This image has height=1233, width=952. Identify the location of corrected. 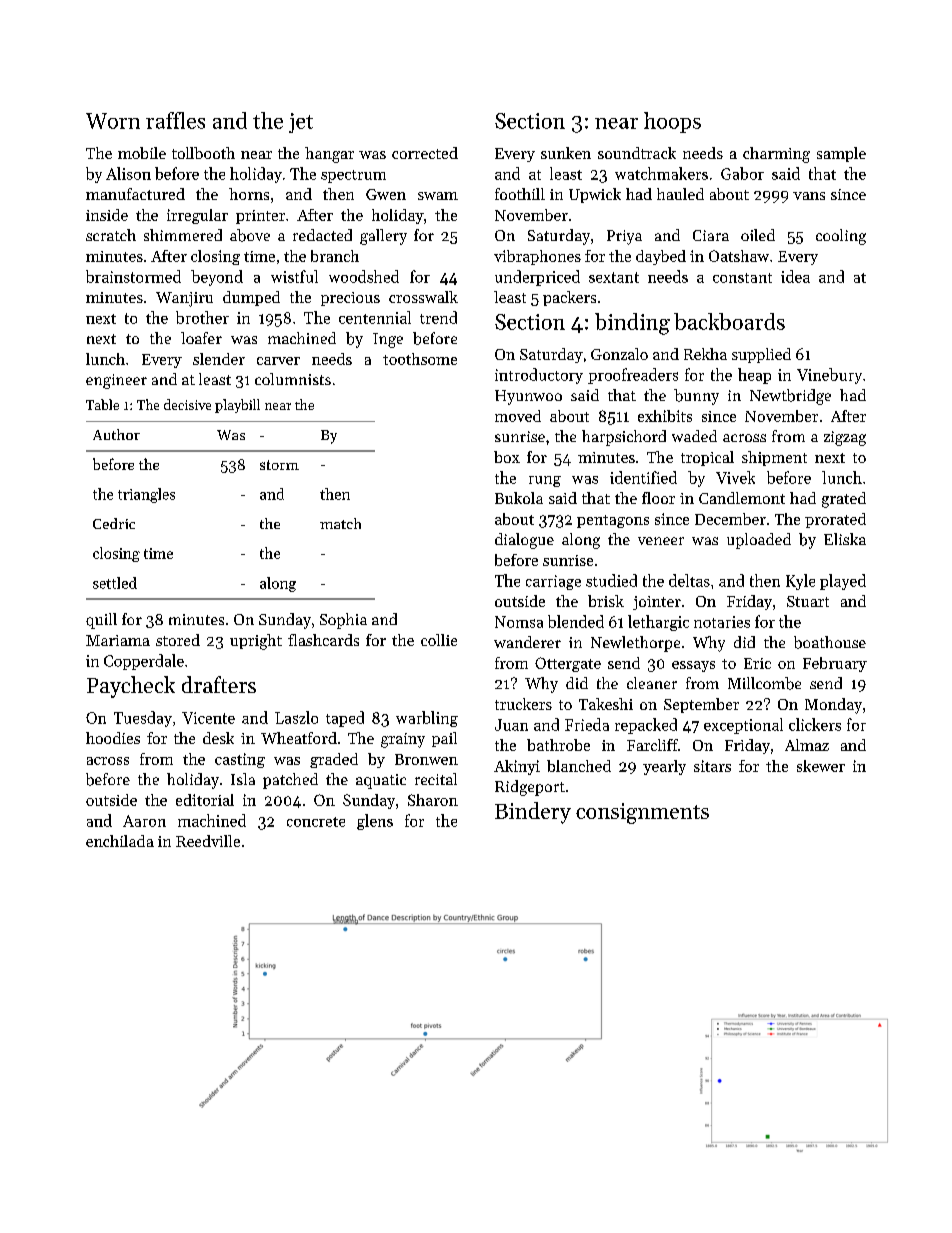
(425, 153).
